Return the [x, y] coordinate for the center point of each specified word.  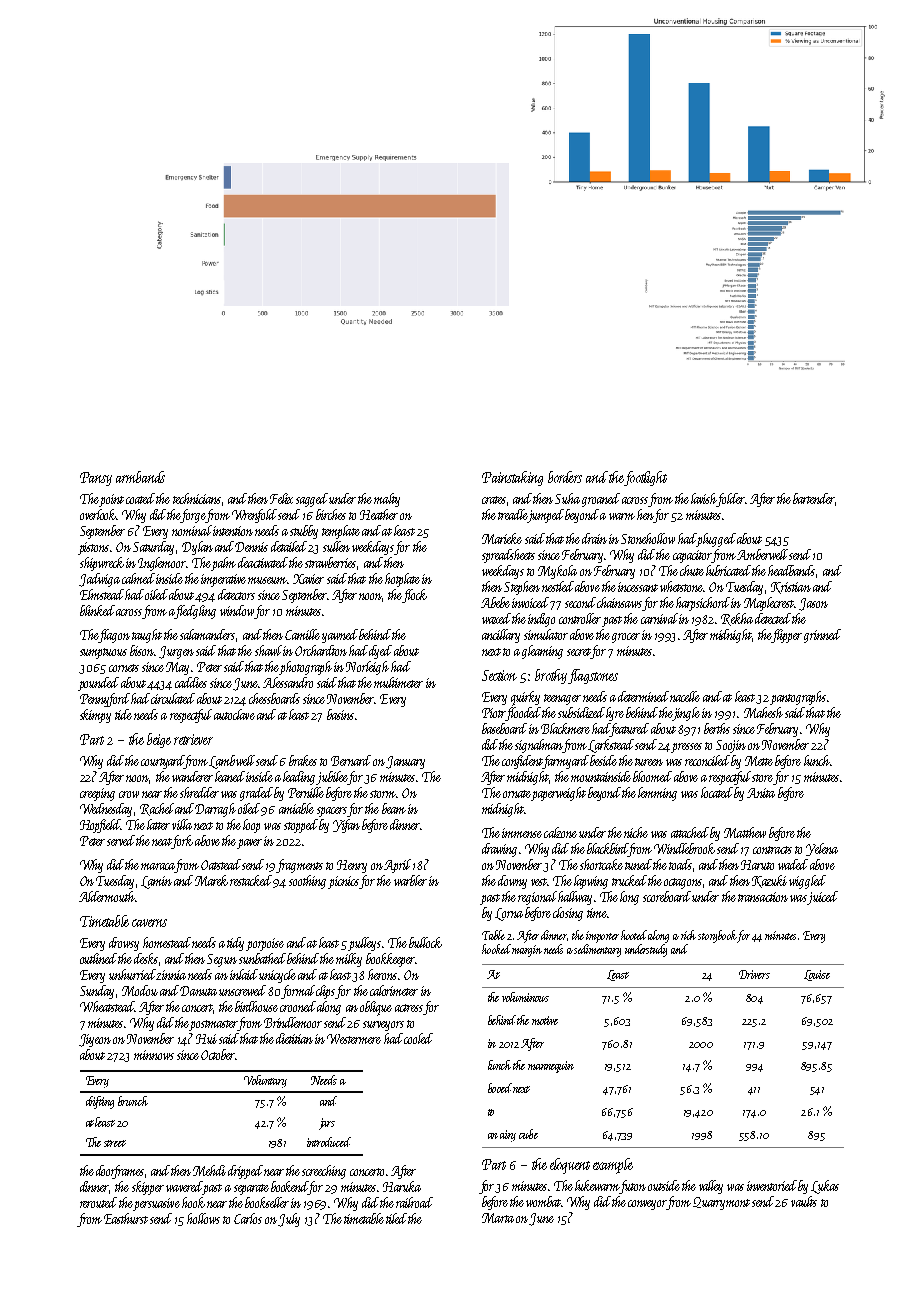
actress [409, 1008]
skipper [148, 1188]
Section [499, 675]
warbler [410, 880]
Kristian [791, 588]
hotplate [402, 580]
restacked [251, 880]
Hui [206, 1039]
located [717, 792]
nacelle [685, 696]
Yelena [822, 849]
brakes [303, 760]
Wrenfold [254, 516]
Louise [817, 975]
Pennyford [105, 700]
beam [394, 808]
